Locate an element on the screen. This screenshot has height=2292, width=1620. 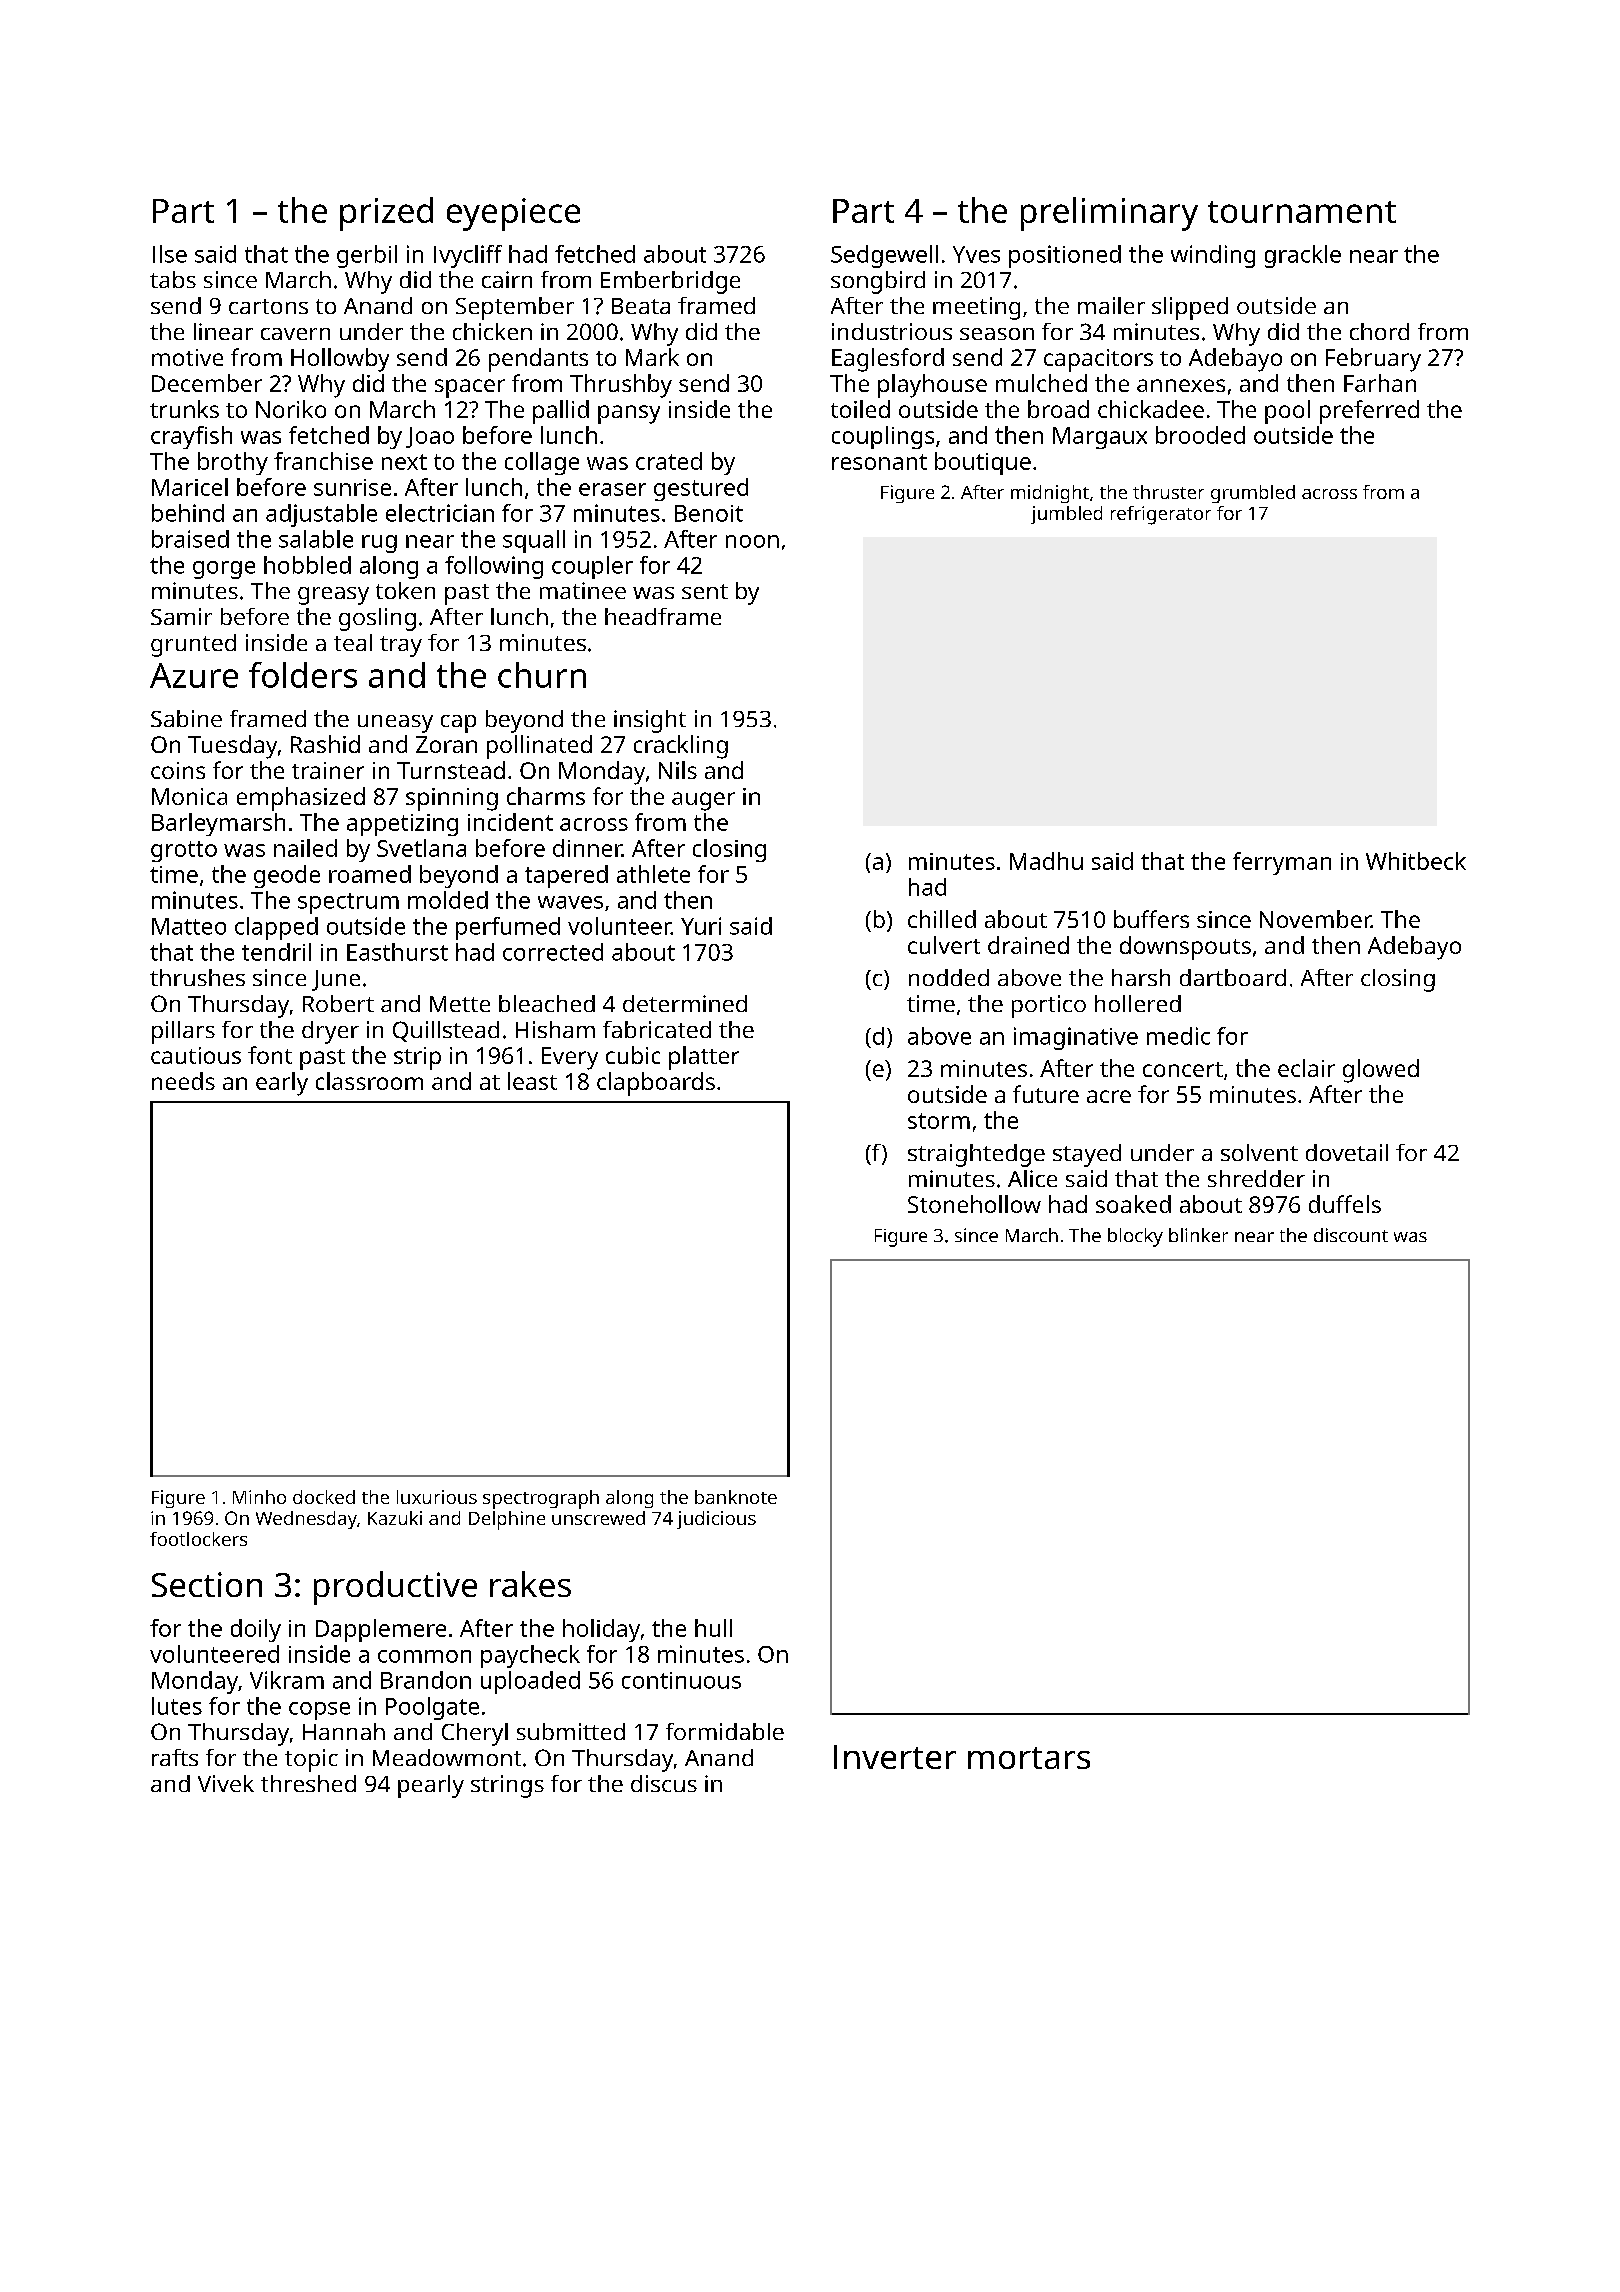
prized is located at coordinates (386, 214).
